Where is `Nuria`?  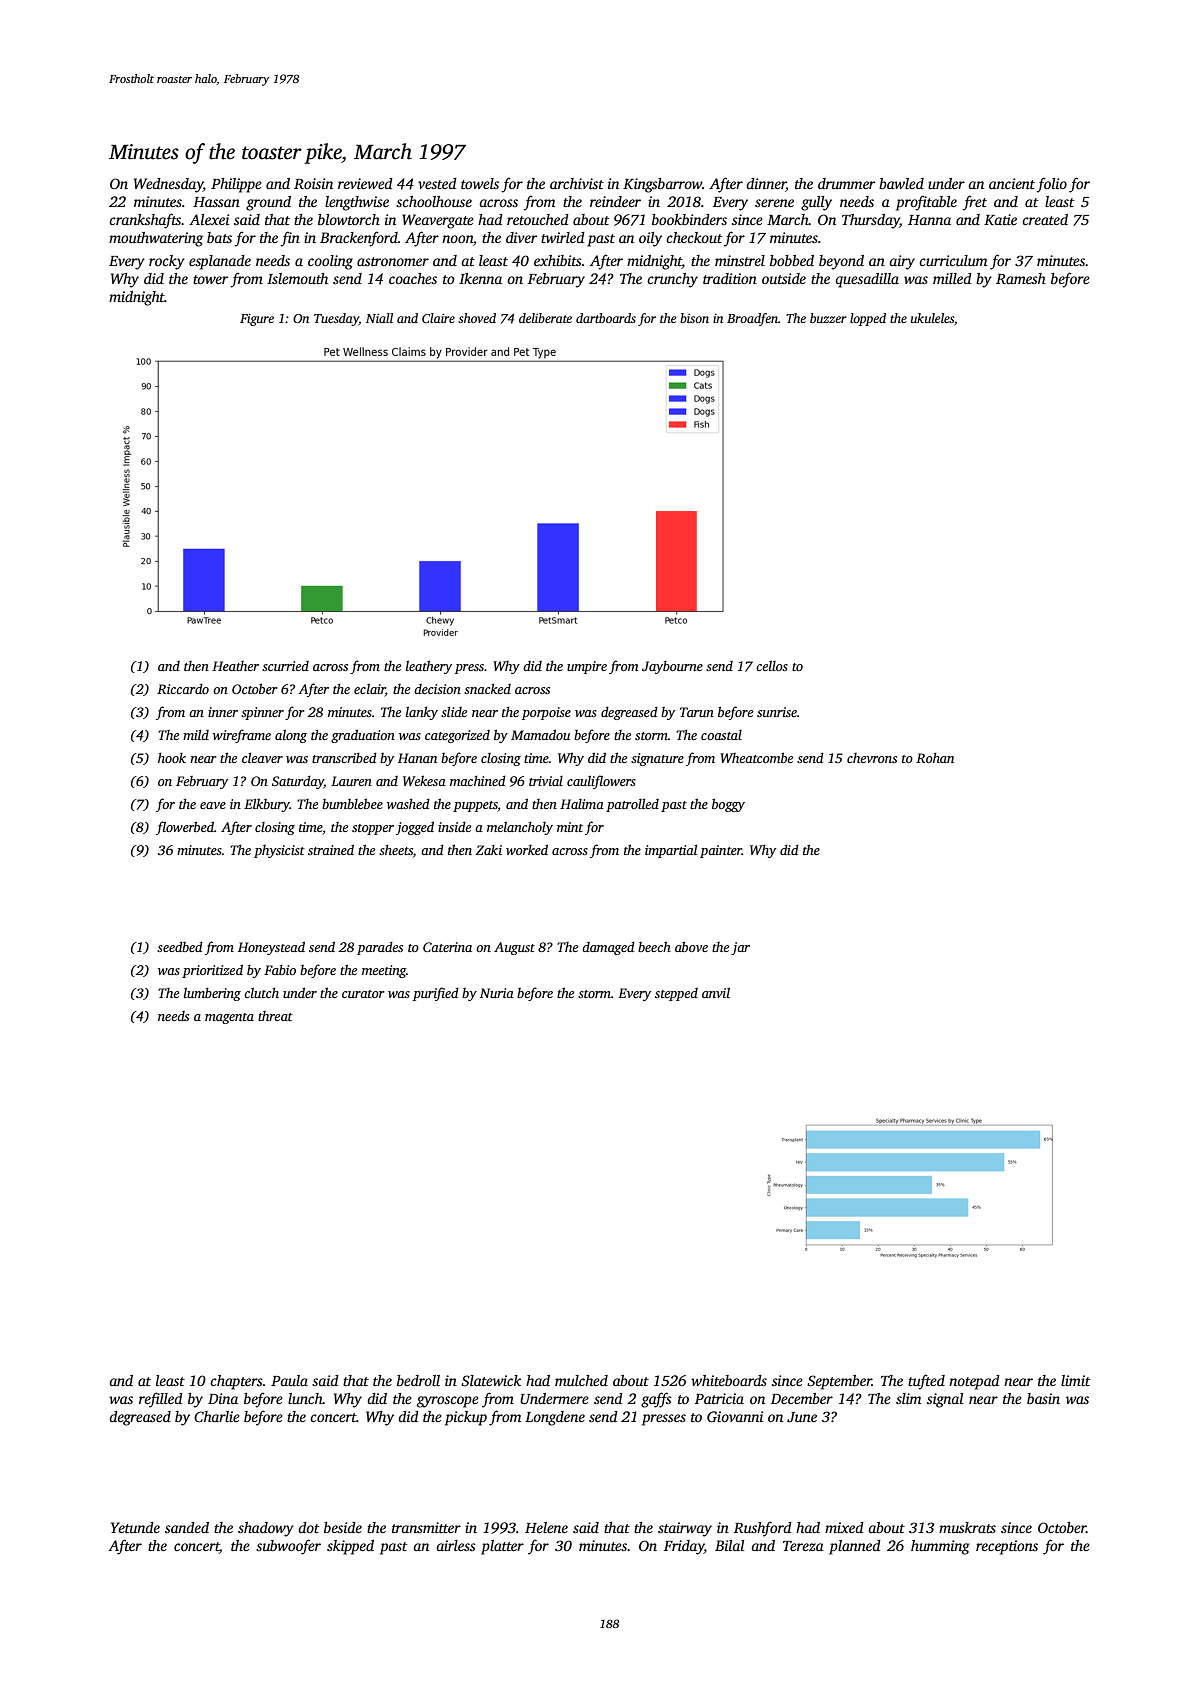
Nuria is located at coordinates (497, 993).
